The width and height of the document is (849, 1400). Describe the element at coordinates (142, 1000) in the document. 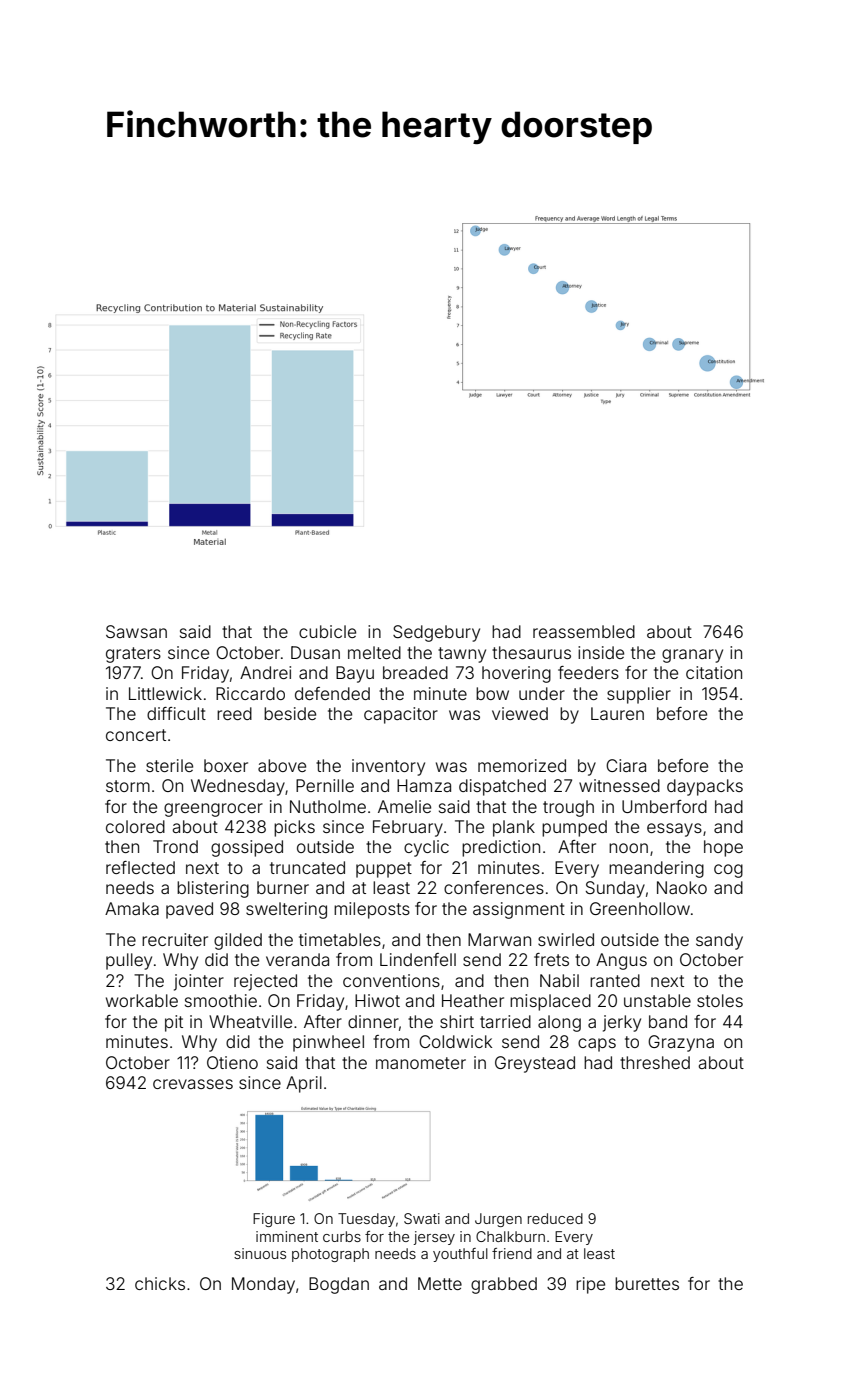

I see `workable` at that location.
